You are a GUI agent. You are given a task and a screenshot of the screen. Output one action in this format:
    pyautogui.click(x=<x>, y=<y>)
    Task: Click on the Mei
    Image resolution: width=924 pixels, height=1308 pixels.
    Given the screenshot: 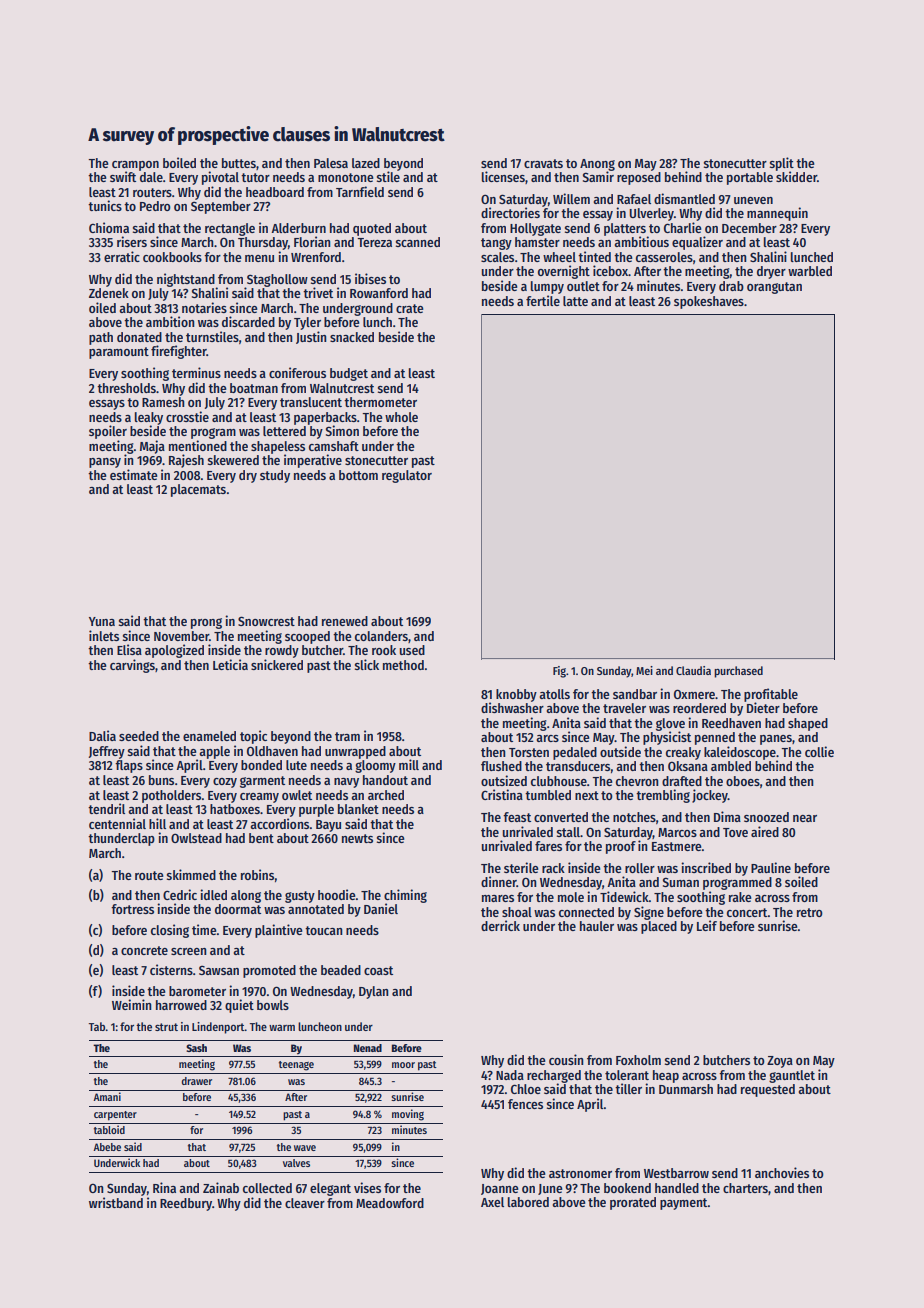 What is the action you would take?
    pyautogui.click(x=644, y=670)
